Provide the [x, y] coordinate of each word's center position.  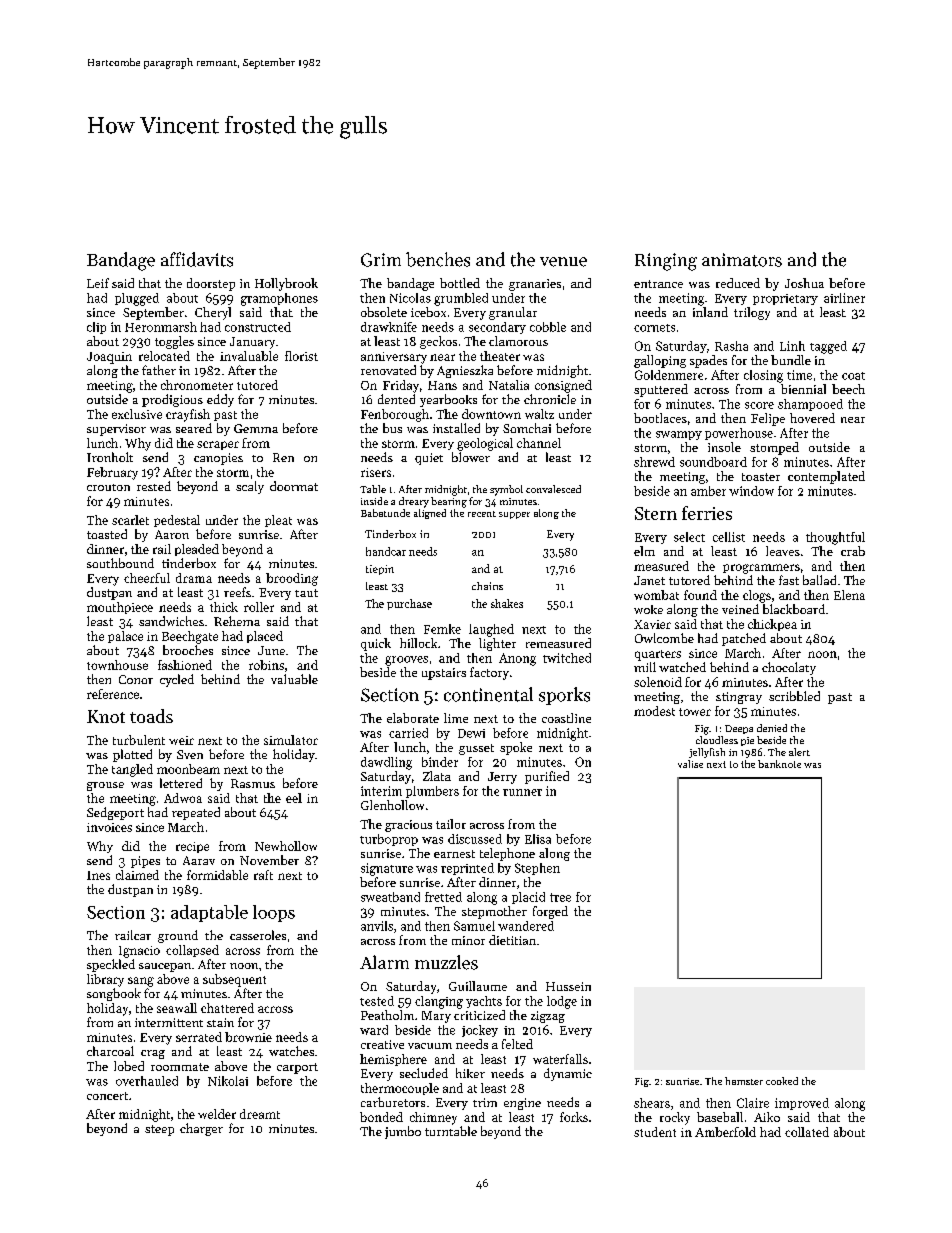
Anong [517, 659]
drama [194, 578]
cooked [782, 1081]
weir [181, 740]
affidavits [197, 259]
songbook [114, 994]
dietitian [512, 940]
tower [695, 712]
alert [799, 752]
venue [563, 262]
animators [742, 260]
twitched [567, 658]
